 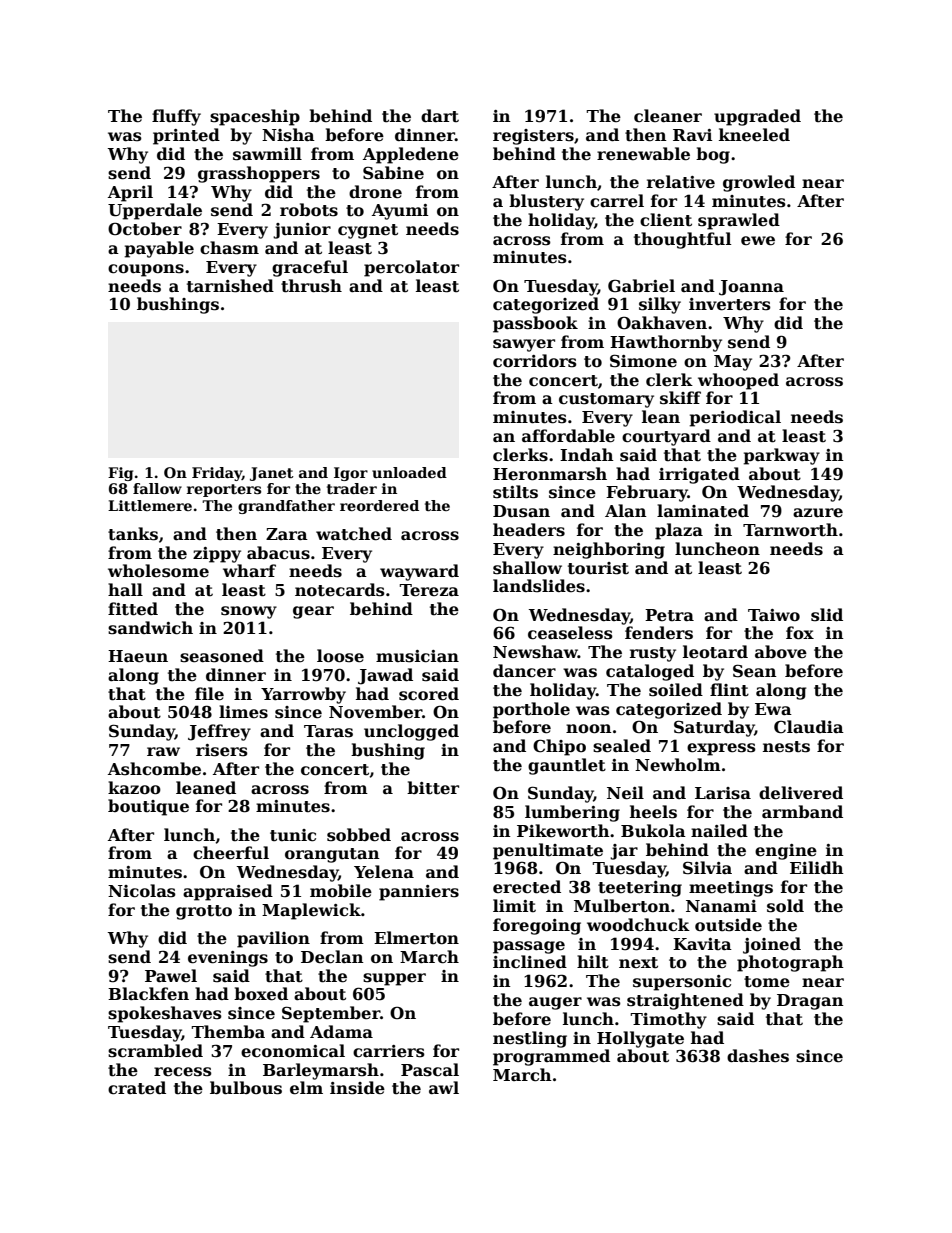 What do you see at coordinates (120, 474) in the screenshot?
I see `Fig` at bounding box center [120, 474].
